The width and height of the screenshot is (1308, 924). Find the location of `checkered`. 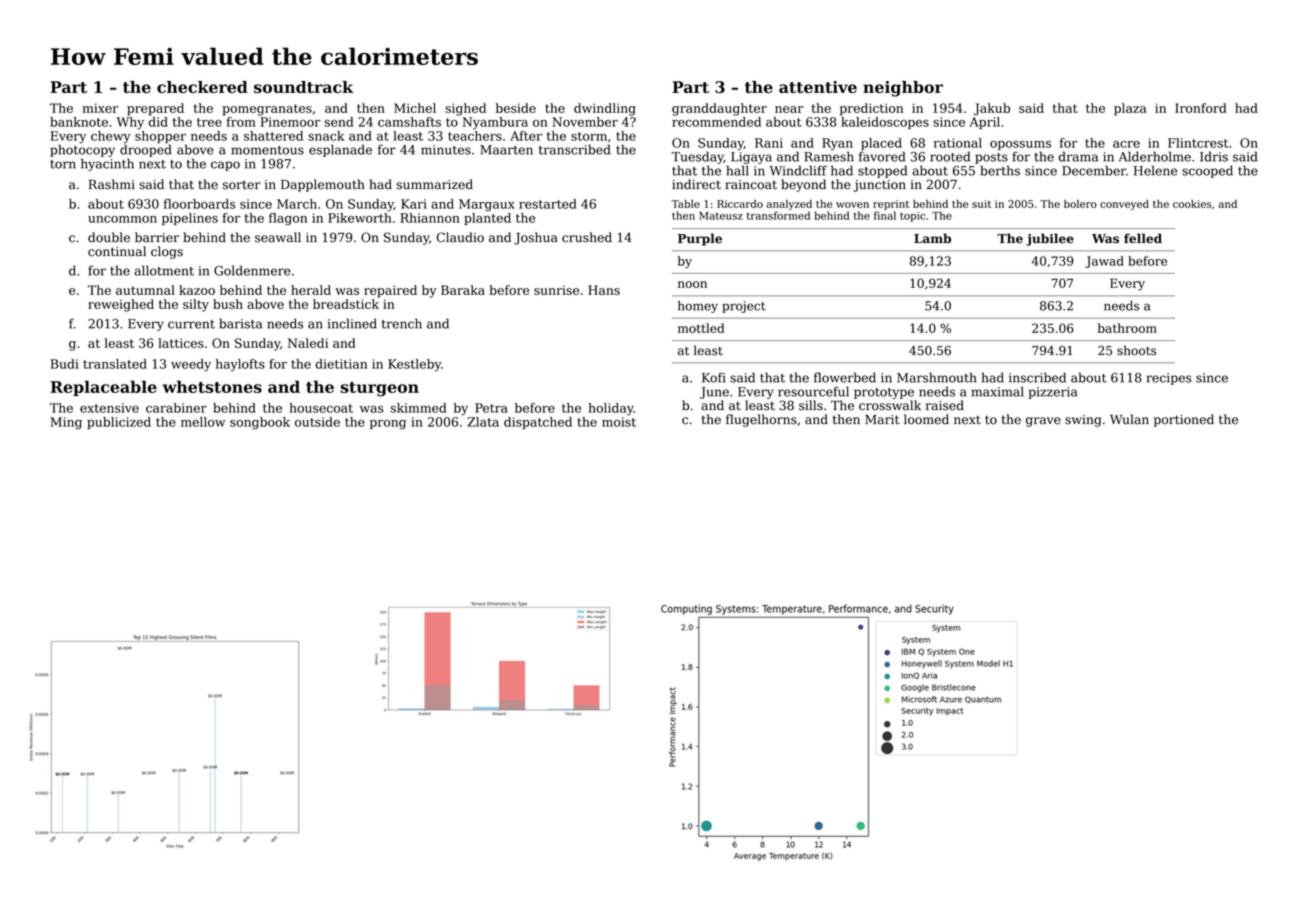

checkered is located at coordinates (202, 87).
